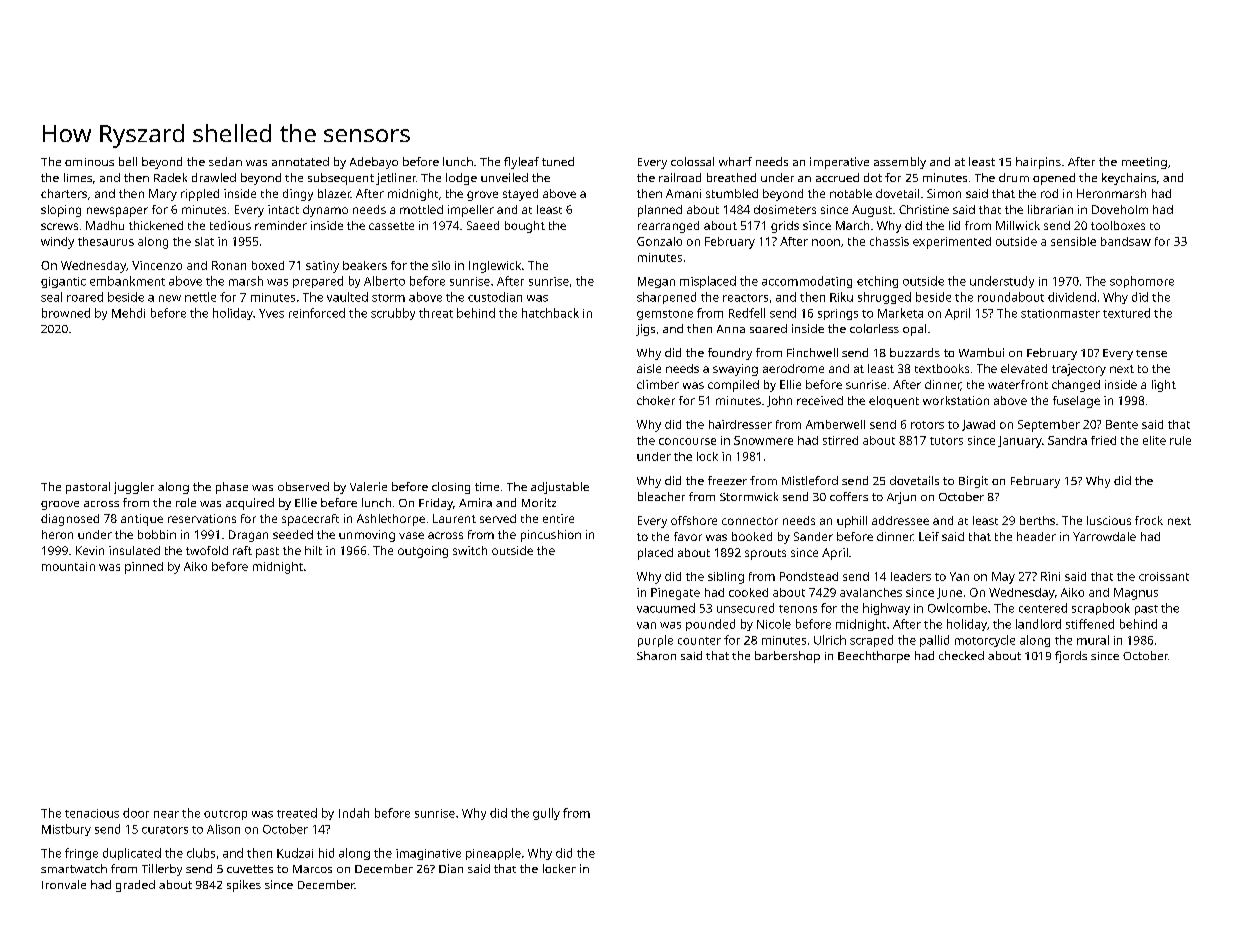 This screenshot has width=1233, height=952. I want to click on Snowmere, so click(763, 440).
